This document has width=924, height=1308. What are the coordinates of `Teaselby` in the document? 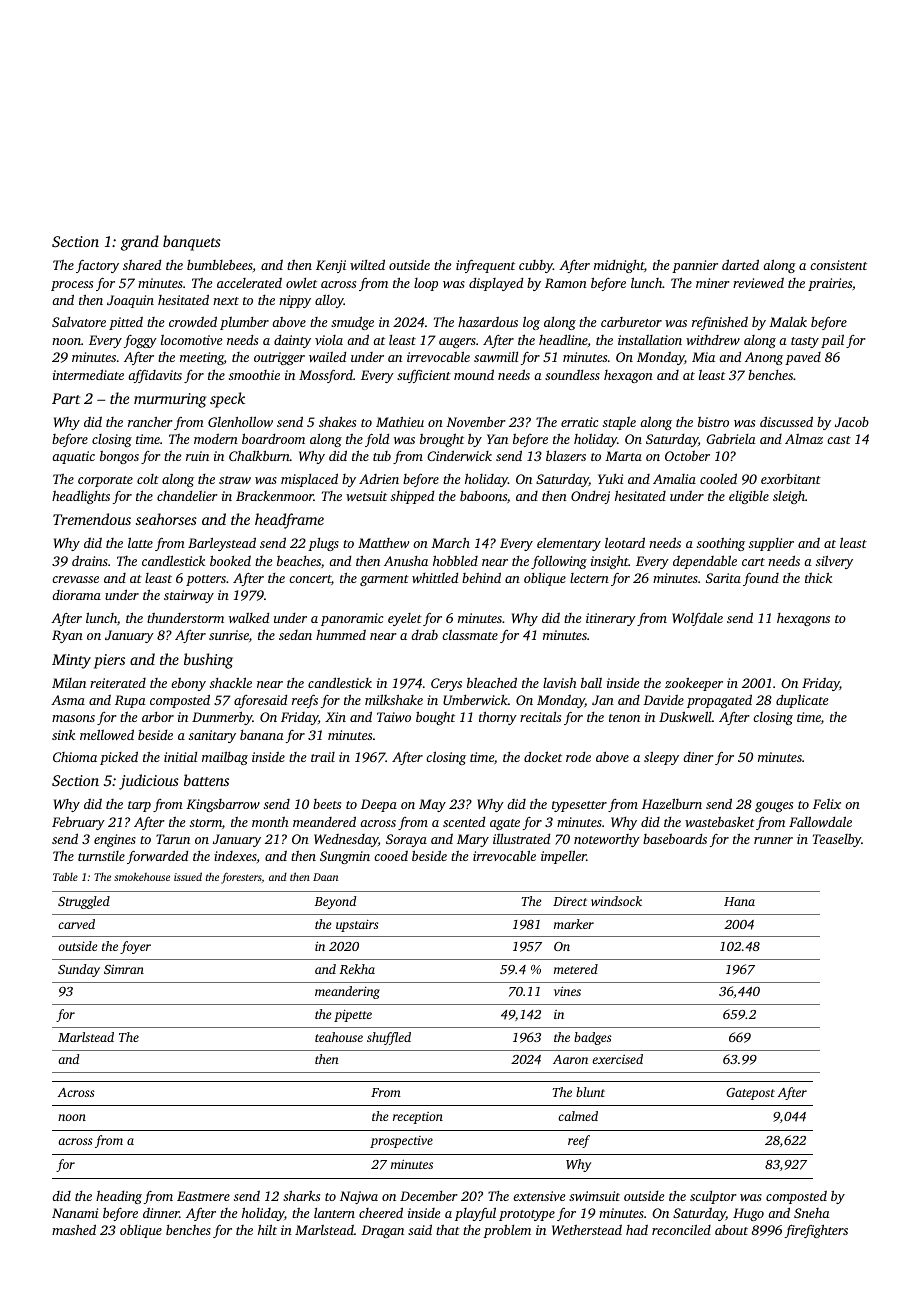 It's located at (837, 840).
